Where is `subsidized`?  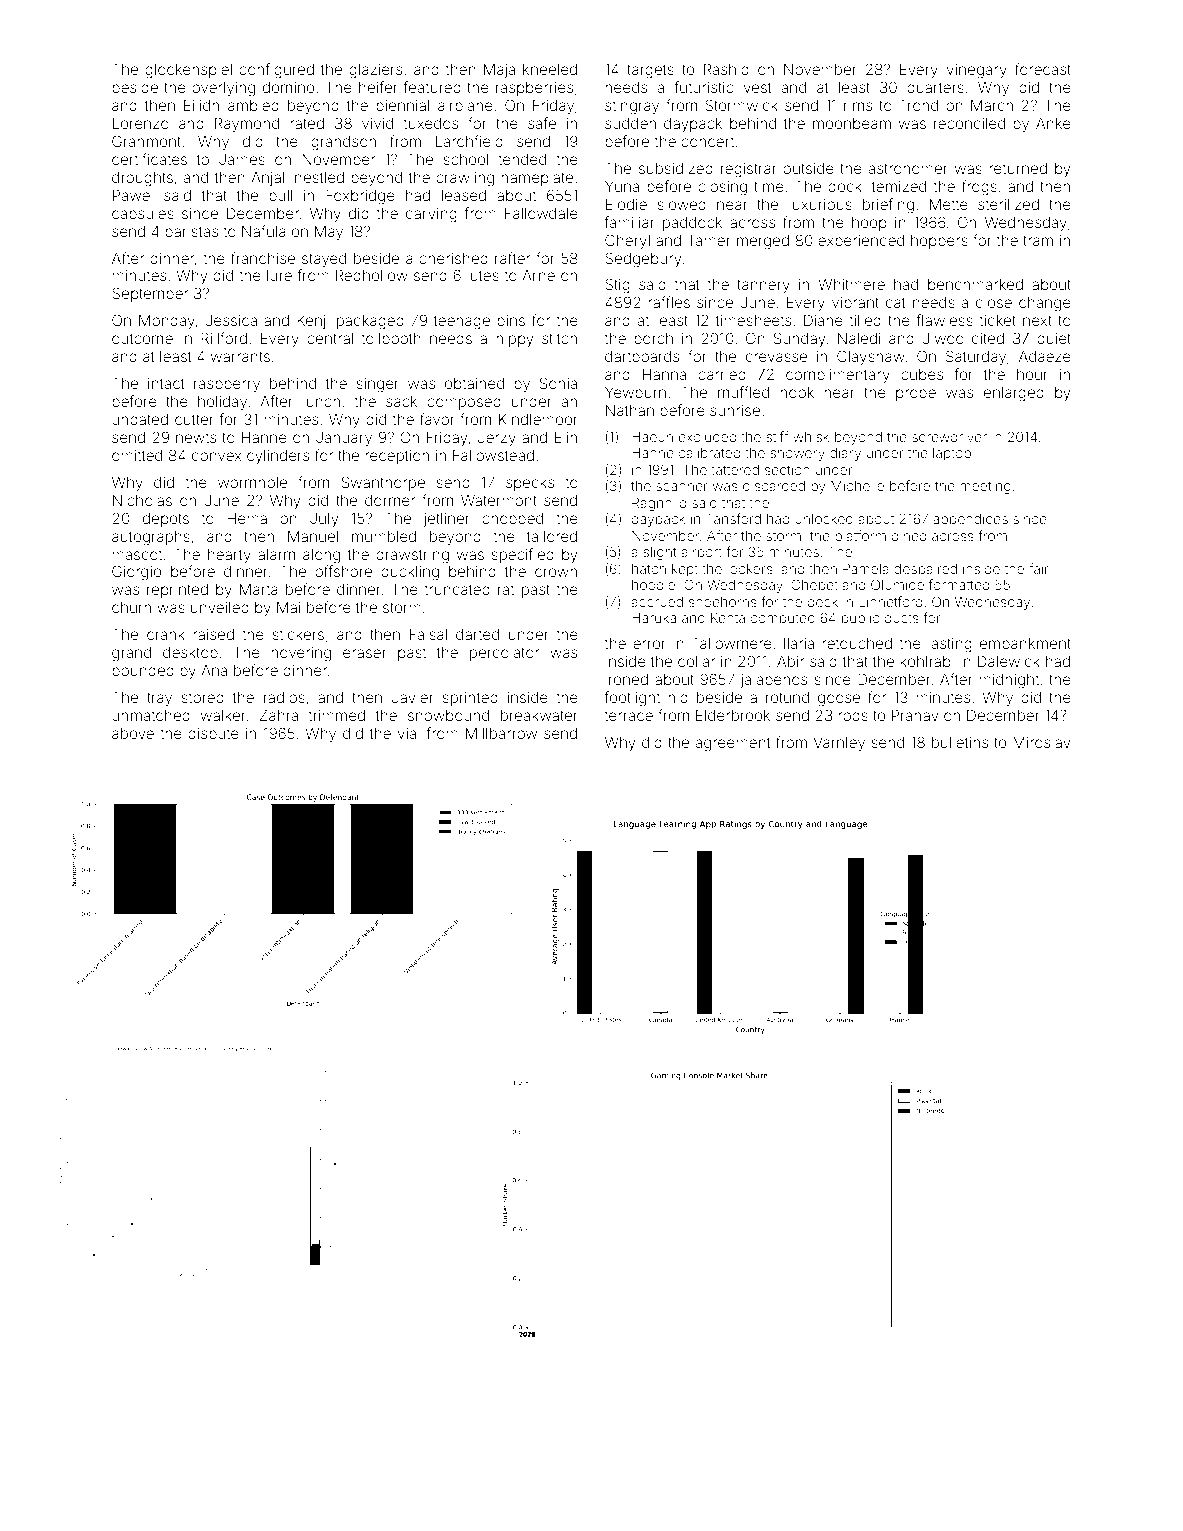 subsidized is located at coordinates (676, 168).
